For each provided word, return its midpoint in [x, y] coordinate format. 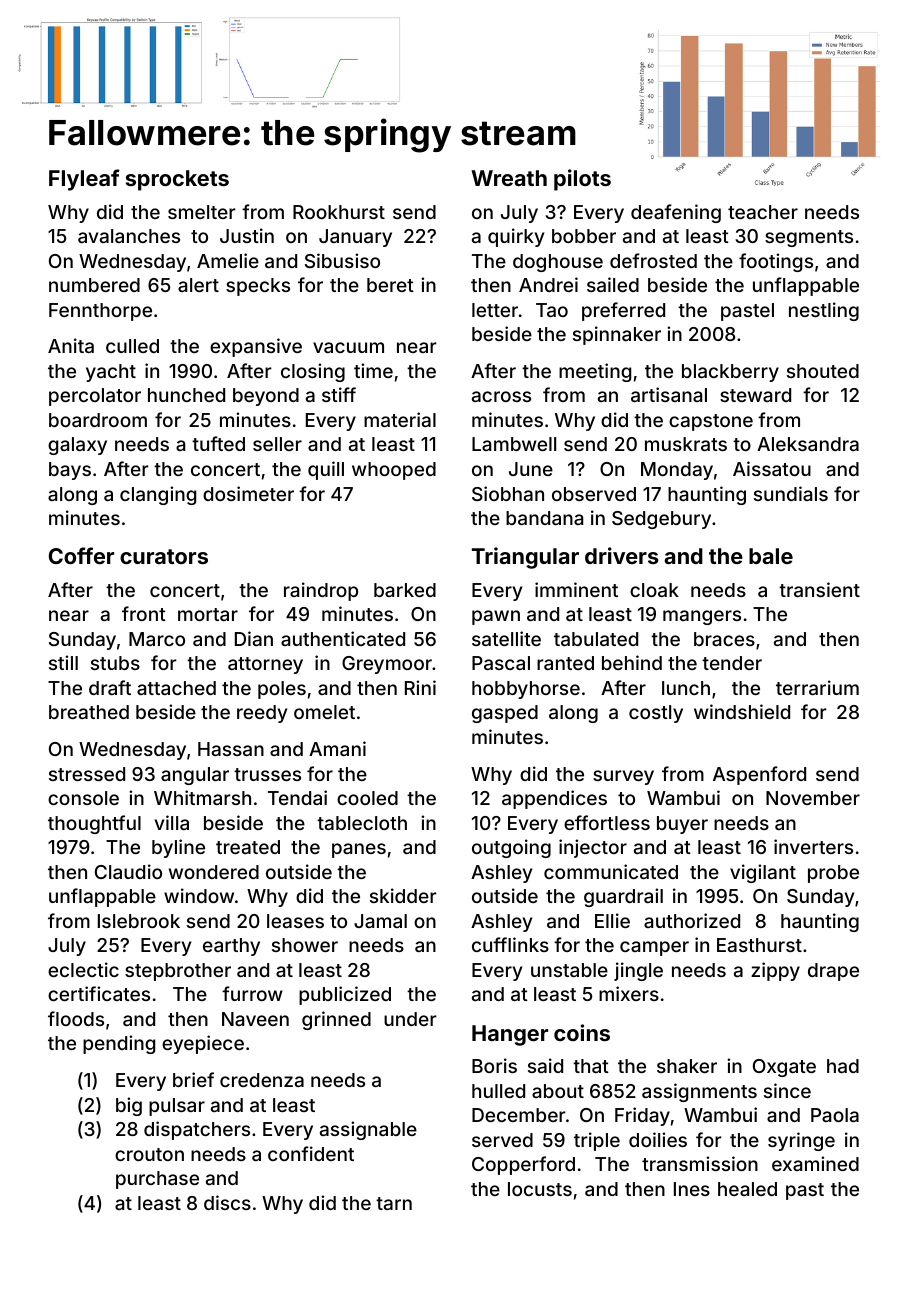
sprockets [177, 180]
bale [771, 556]
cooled [367, 798]
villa [172, 822]
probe [833, 874]
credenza [262, 1080]
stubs [115, 663]
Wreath [509, 178]
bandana [544, 518]
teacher [763, 212]
